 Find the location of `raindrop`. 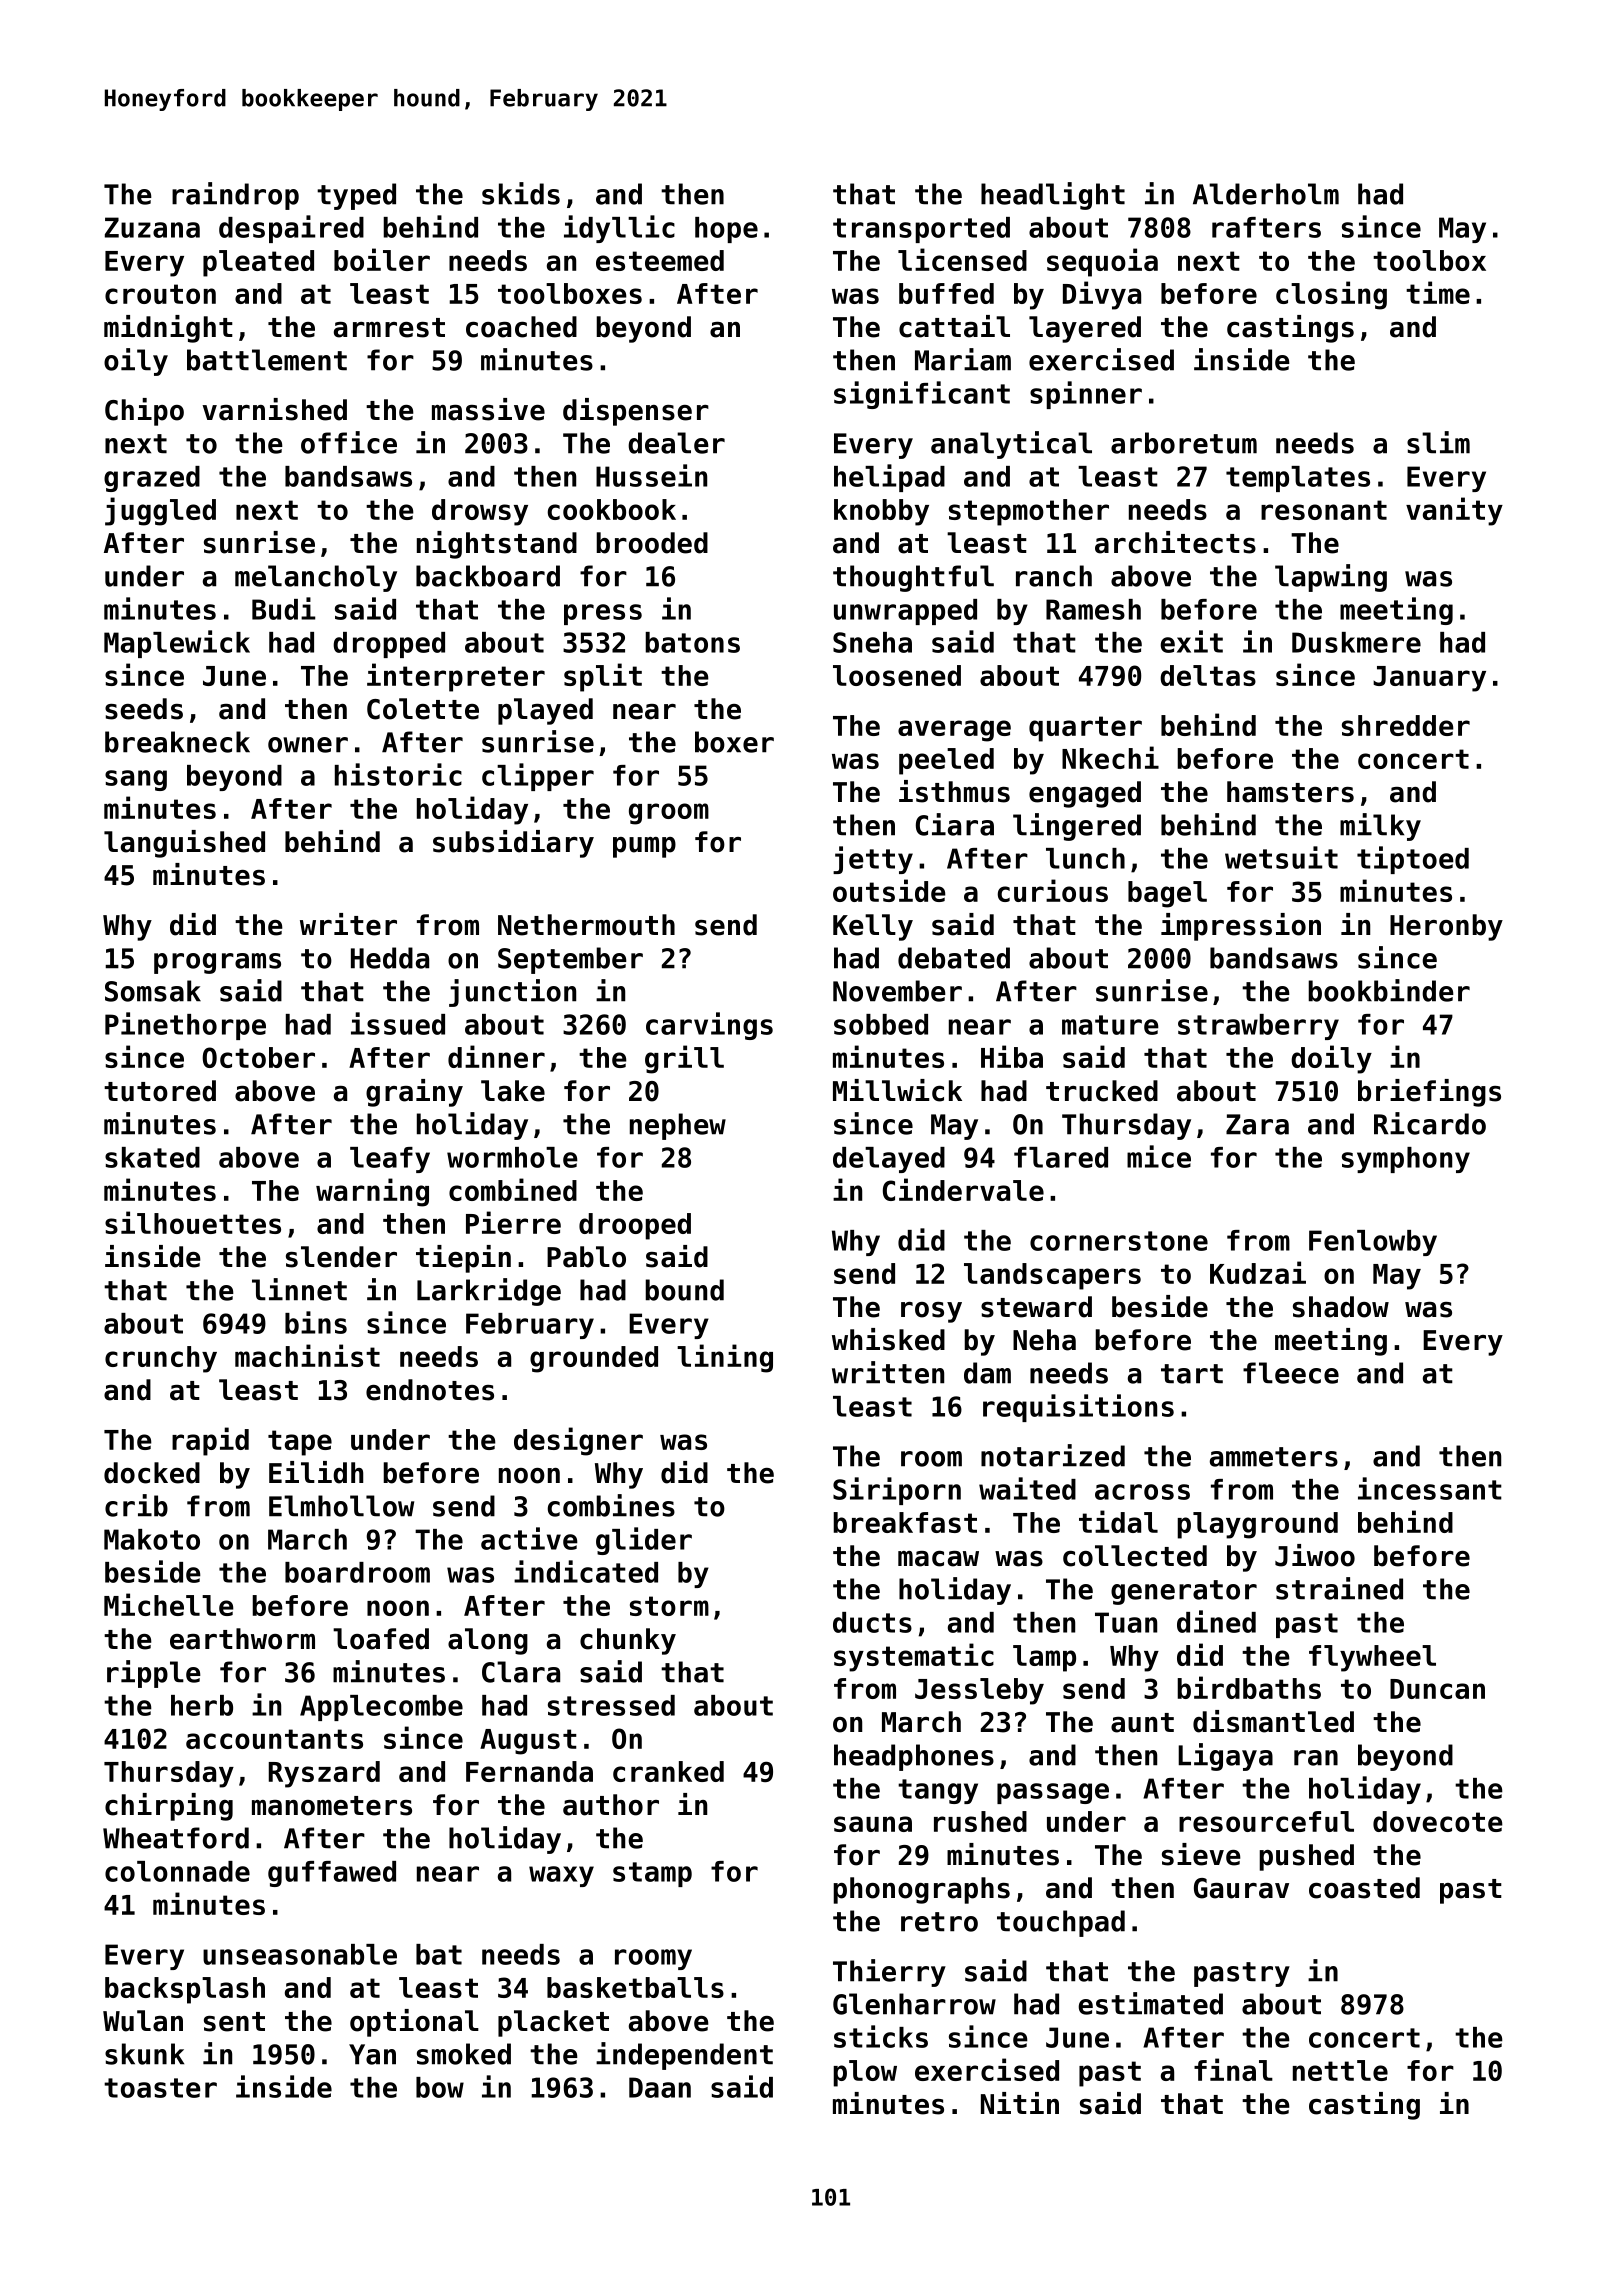

raindrop is located at coordinates (235, 196).
